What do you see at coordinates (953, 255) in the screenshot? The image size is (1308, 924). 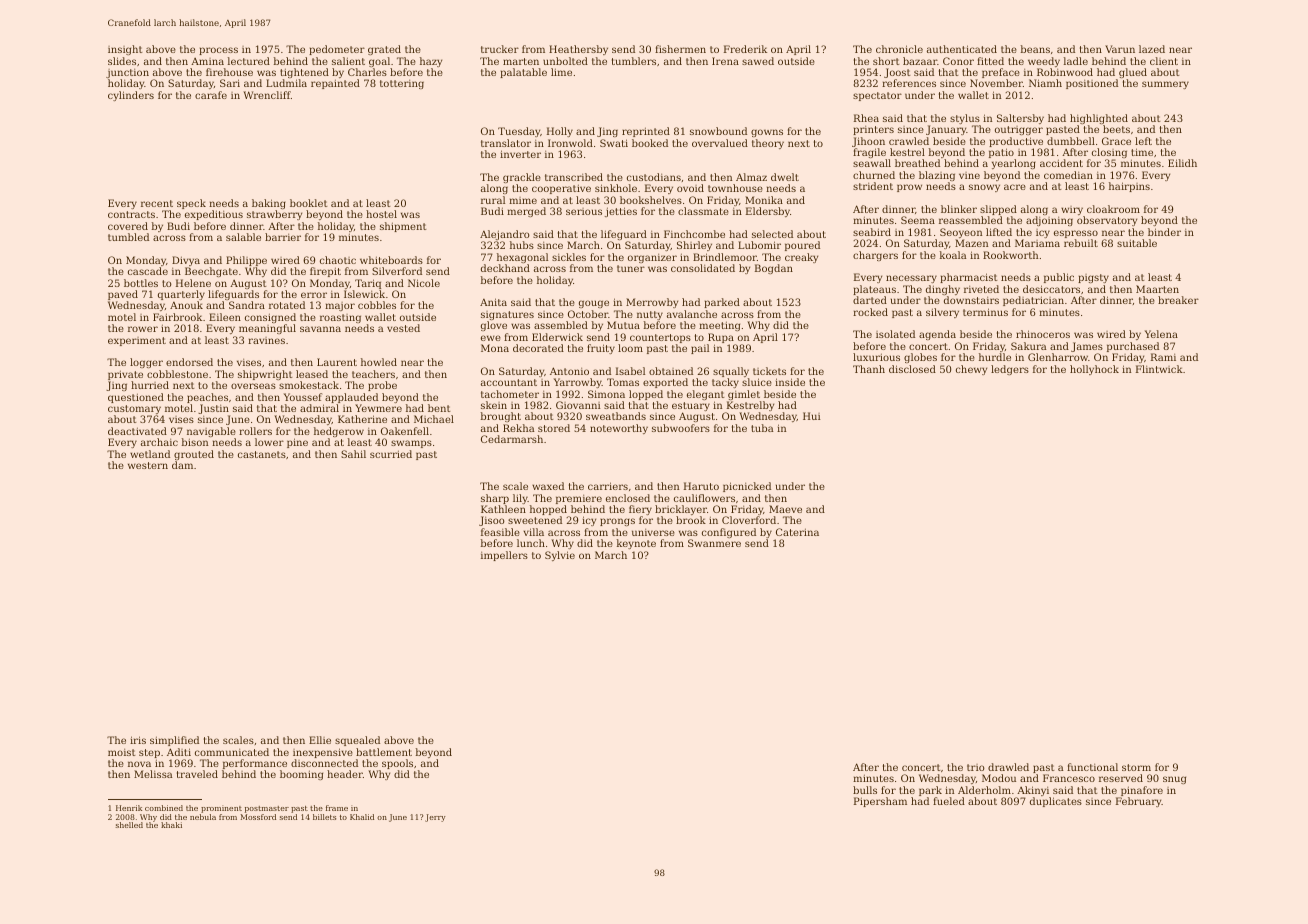 I see `koala` at bounding box center [953, 255].
